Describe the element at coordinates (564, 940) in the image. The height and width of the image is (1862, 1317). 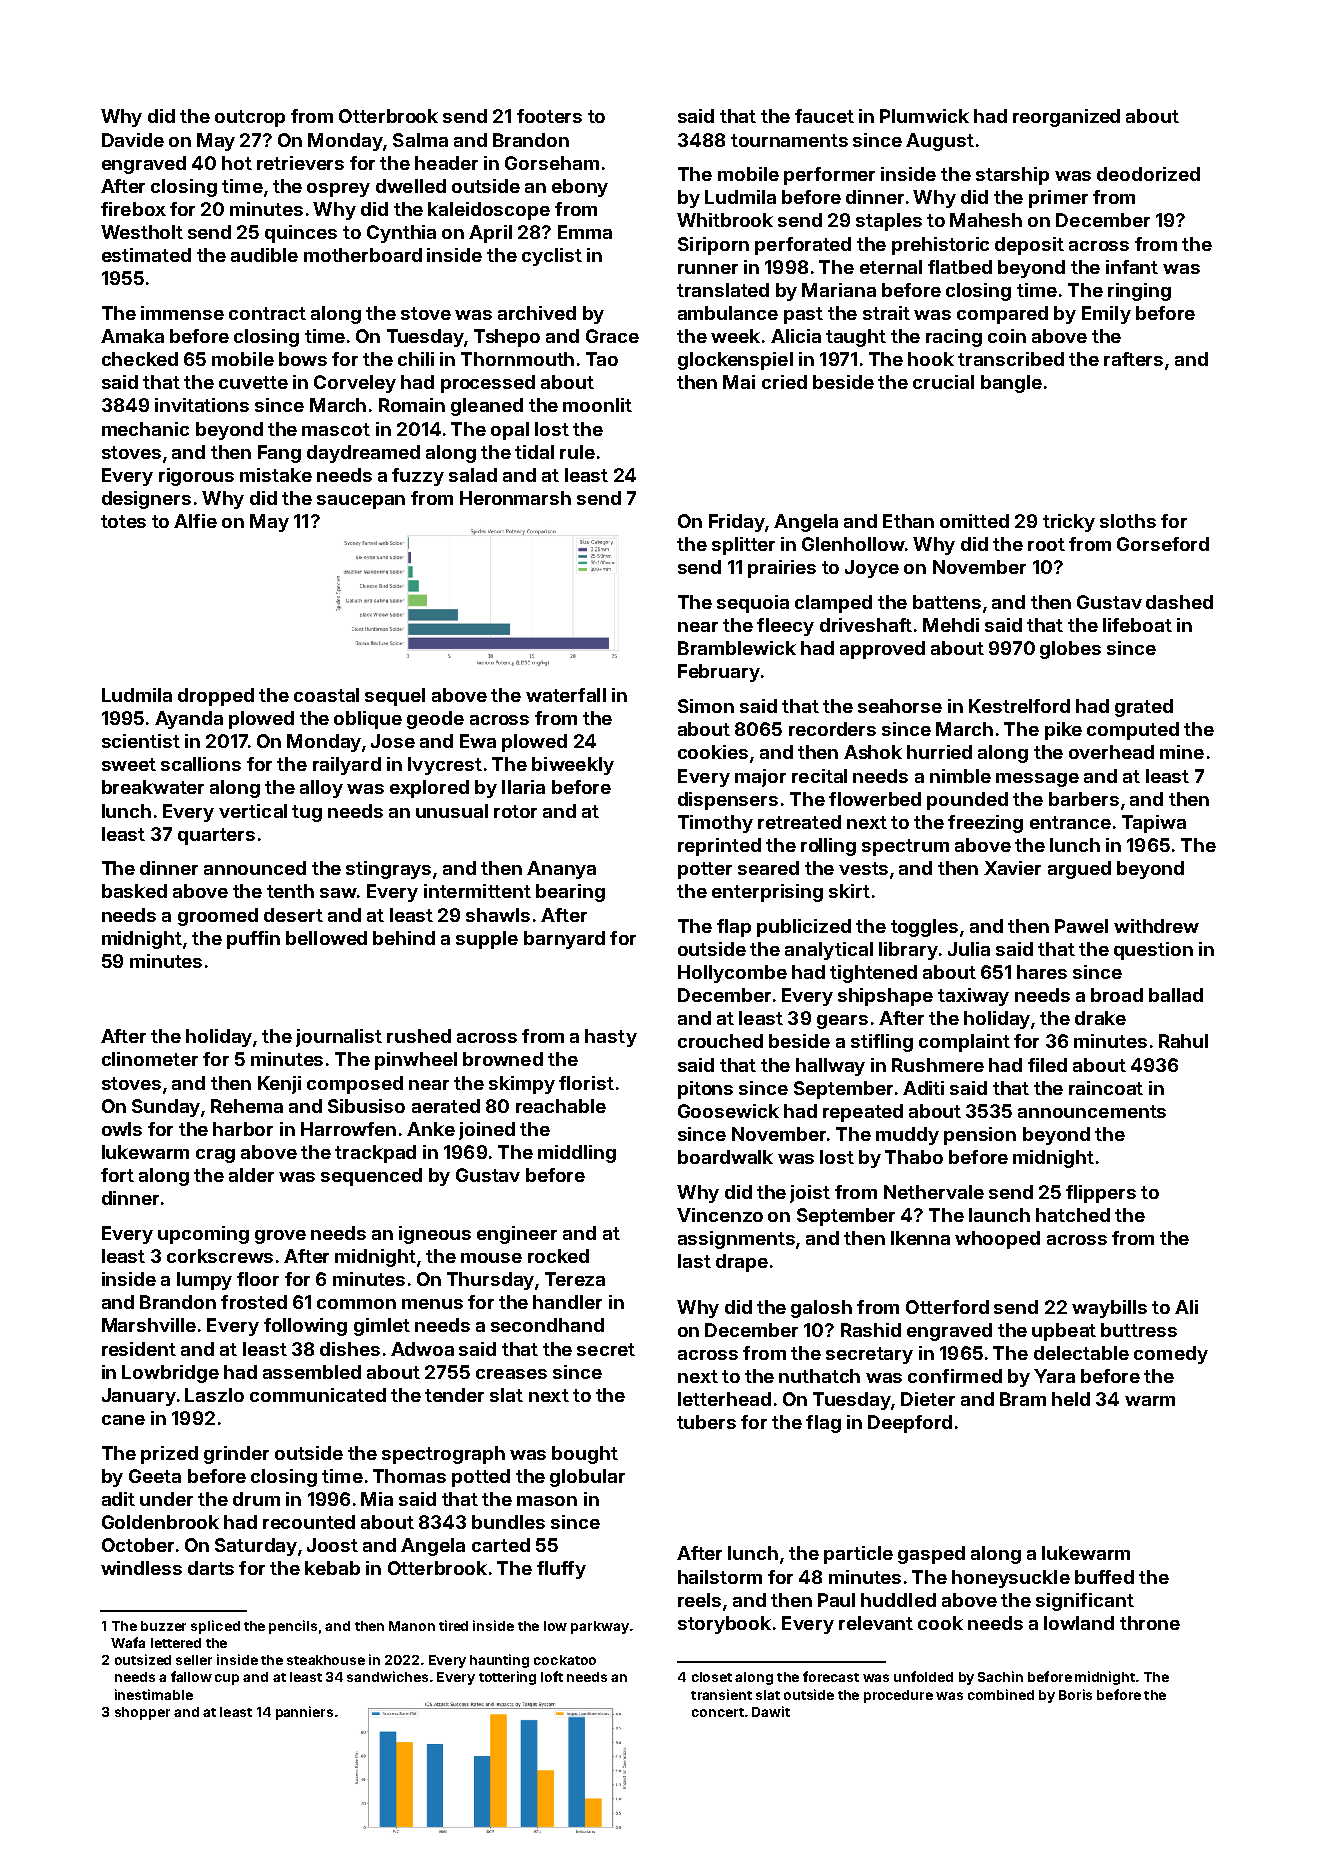
I see `barnyard` at that location.
